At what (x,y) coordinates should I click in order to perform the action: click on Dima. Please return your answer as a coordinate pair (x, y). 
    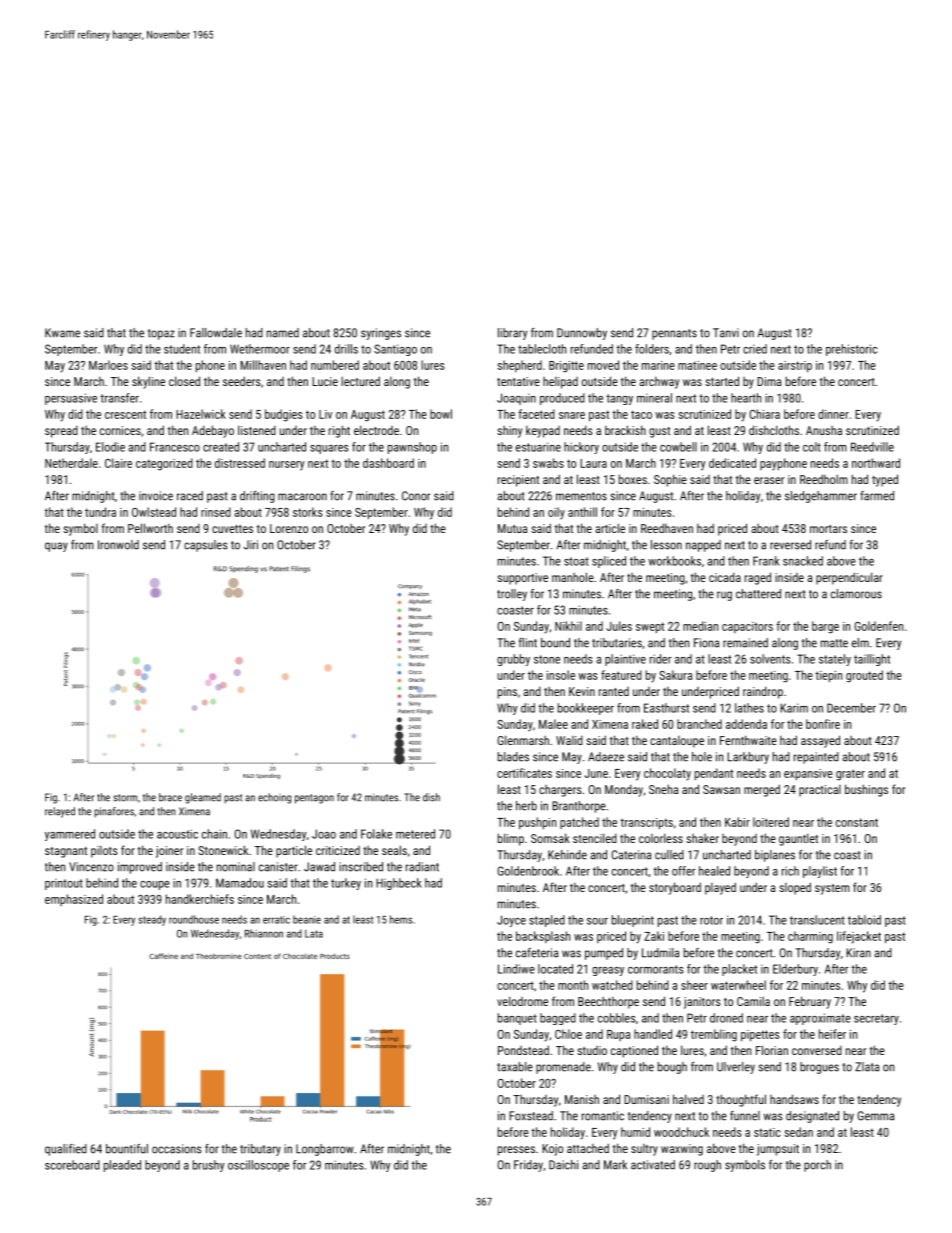
    Looking at the image, I should click on (769, 381).
